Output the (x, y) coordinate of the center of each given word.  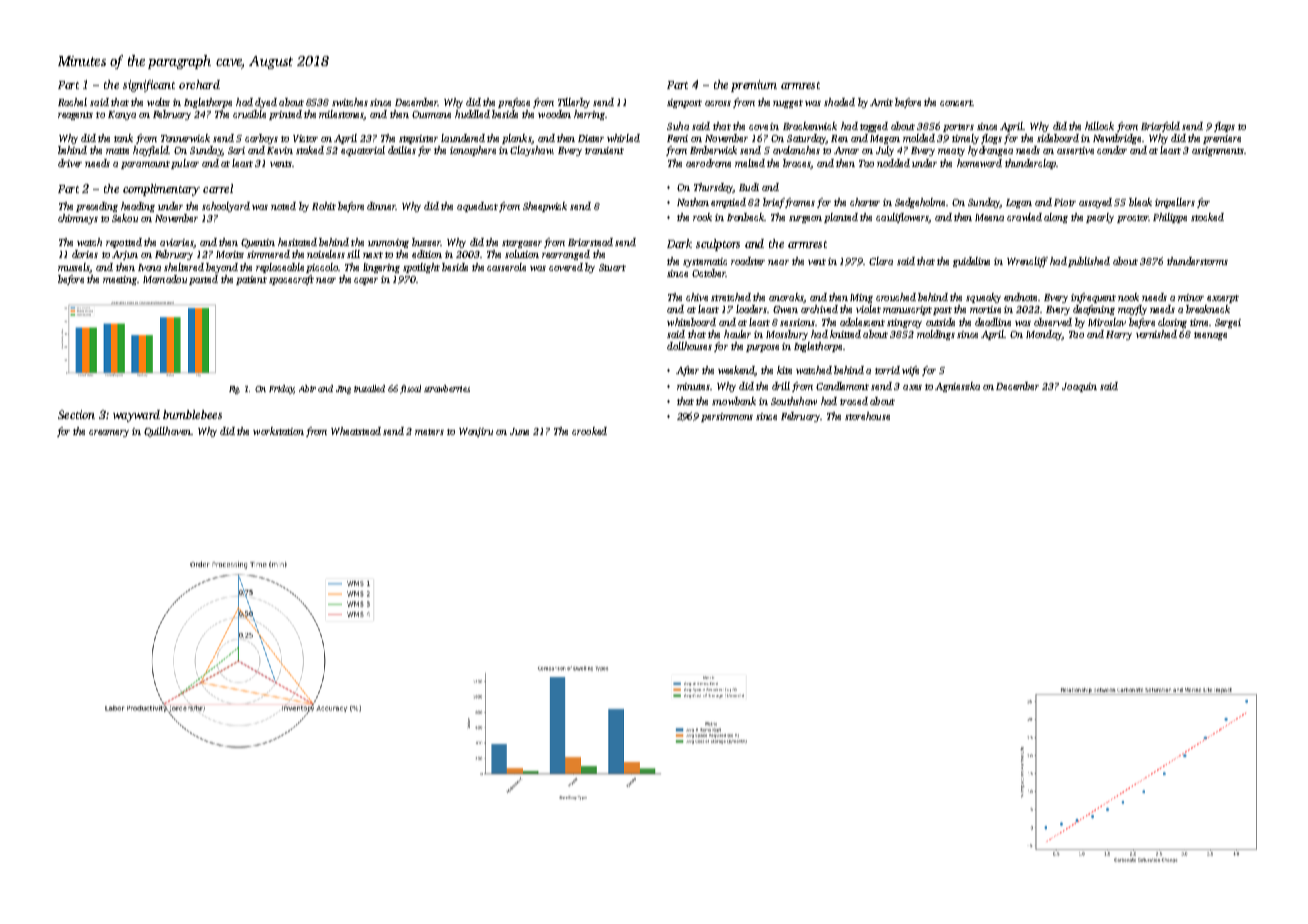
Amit (881, 102)
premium (754, 86)
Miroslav (1107, 322)
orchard (199, 84)
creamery (109, 433)
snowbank (734, 401)
